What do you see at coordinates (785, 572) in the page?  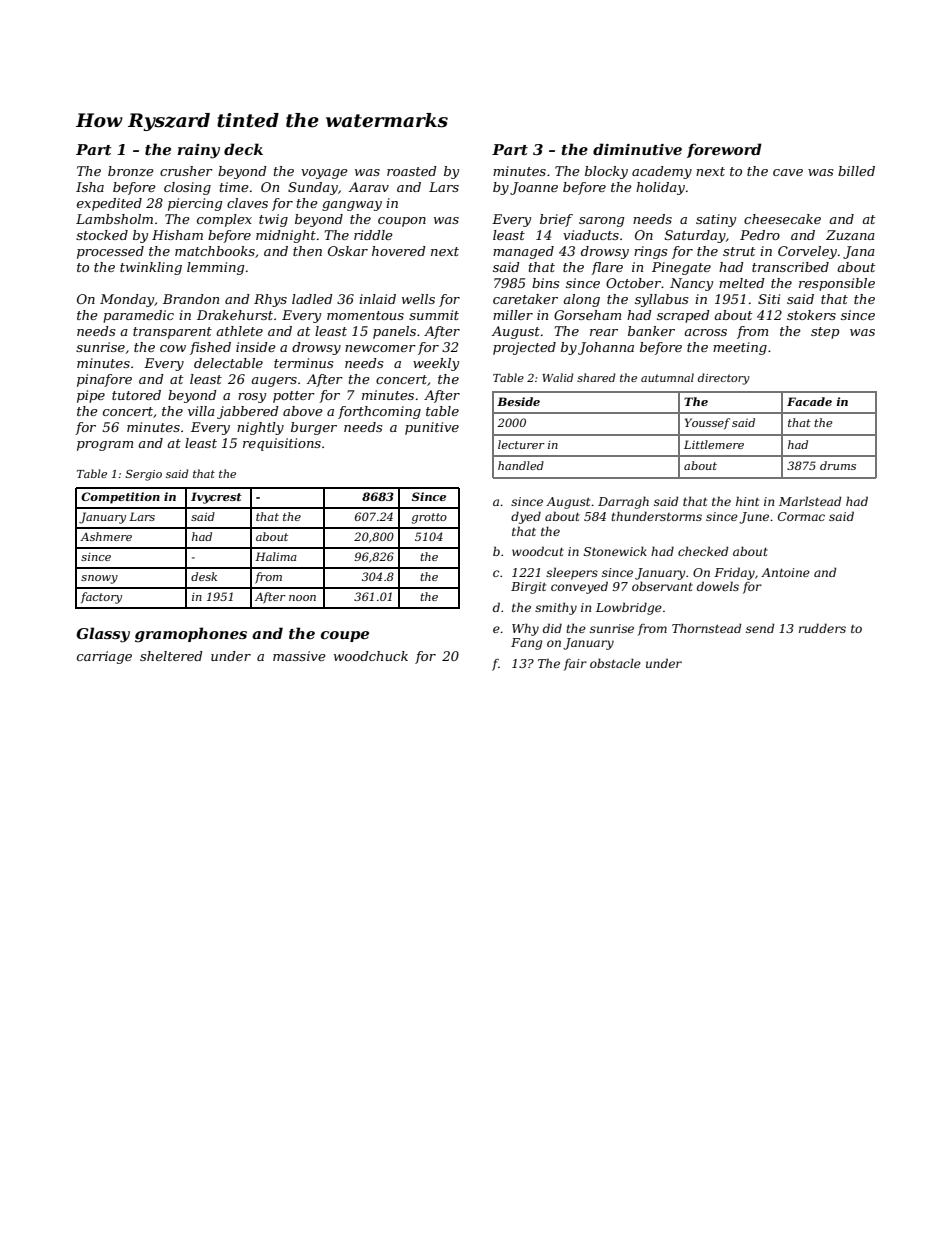 I see `Antoine` at bounding box center [785, 572].
